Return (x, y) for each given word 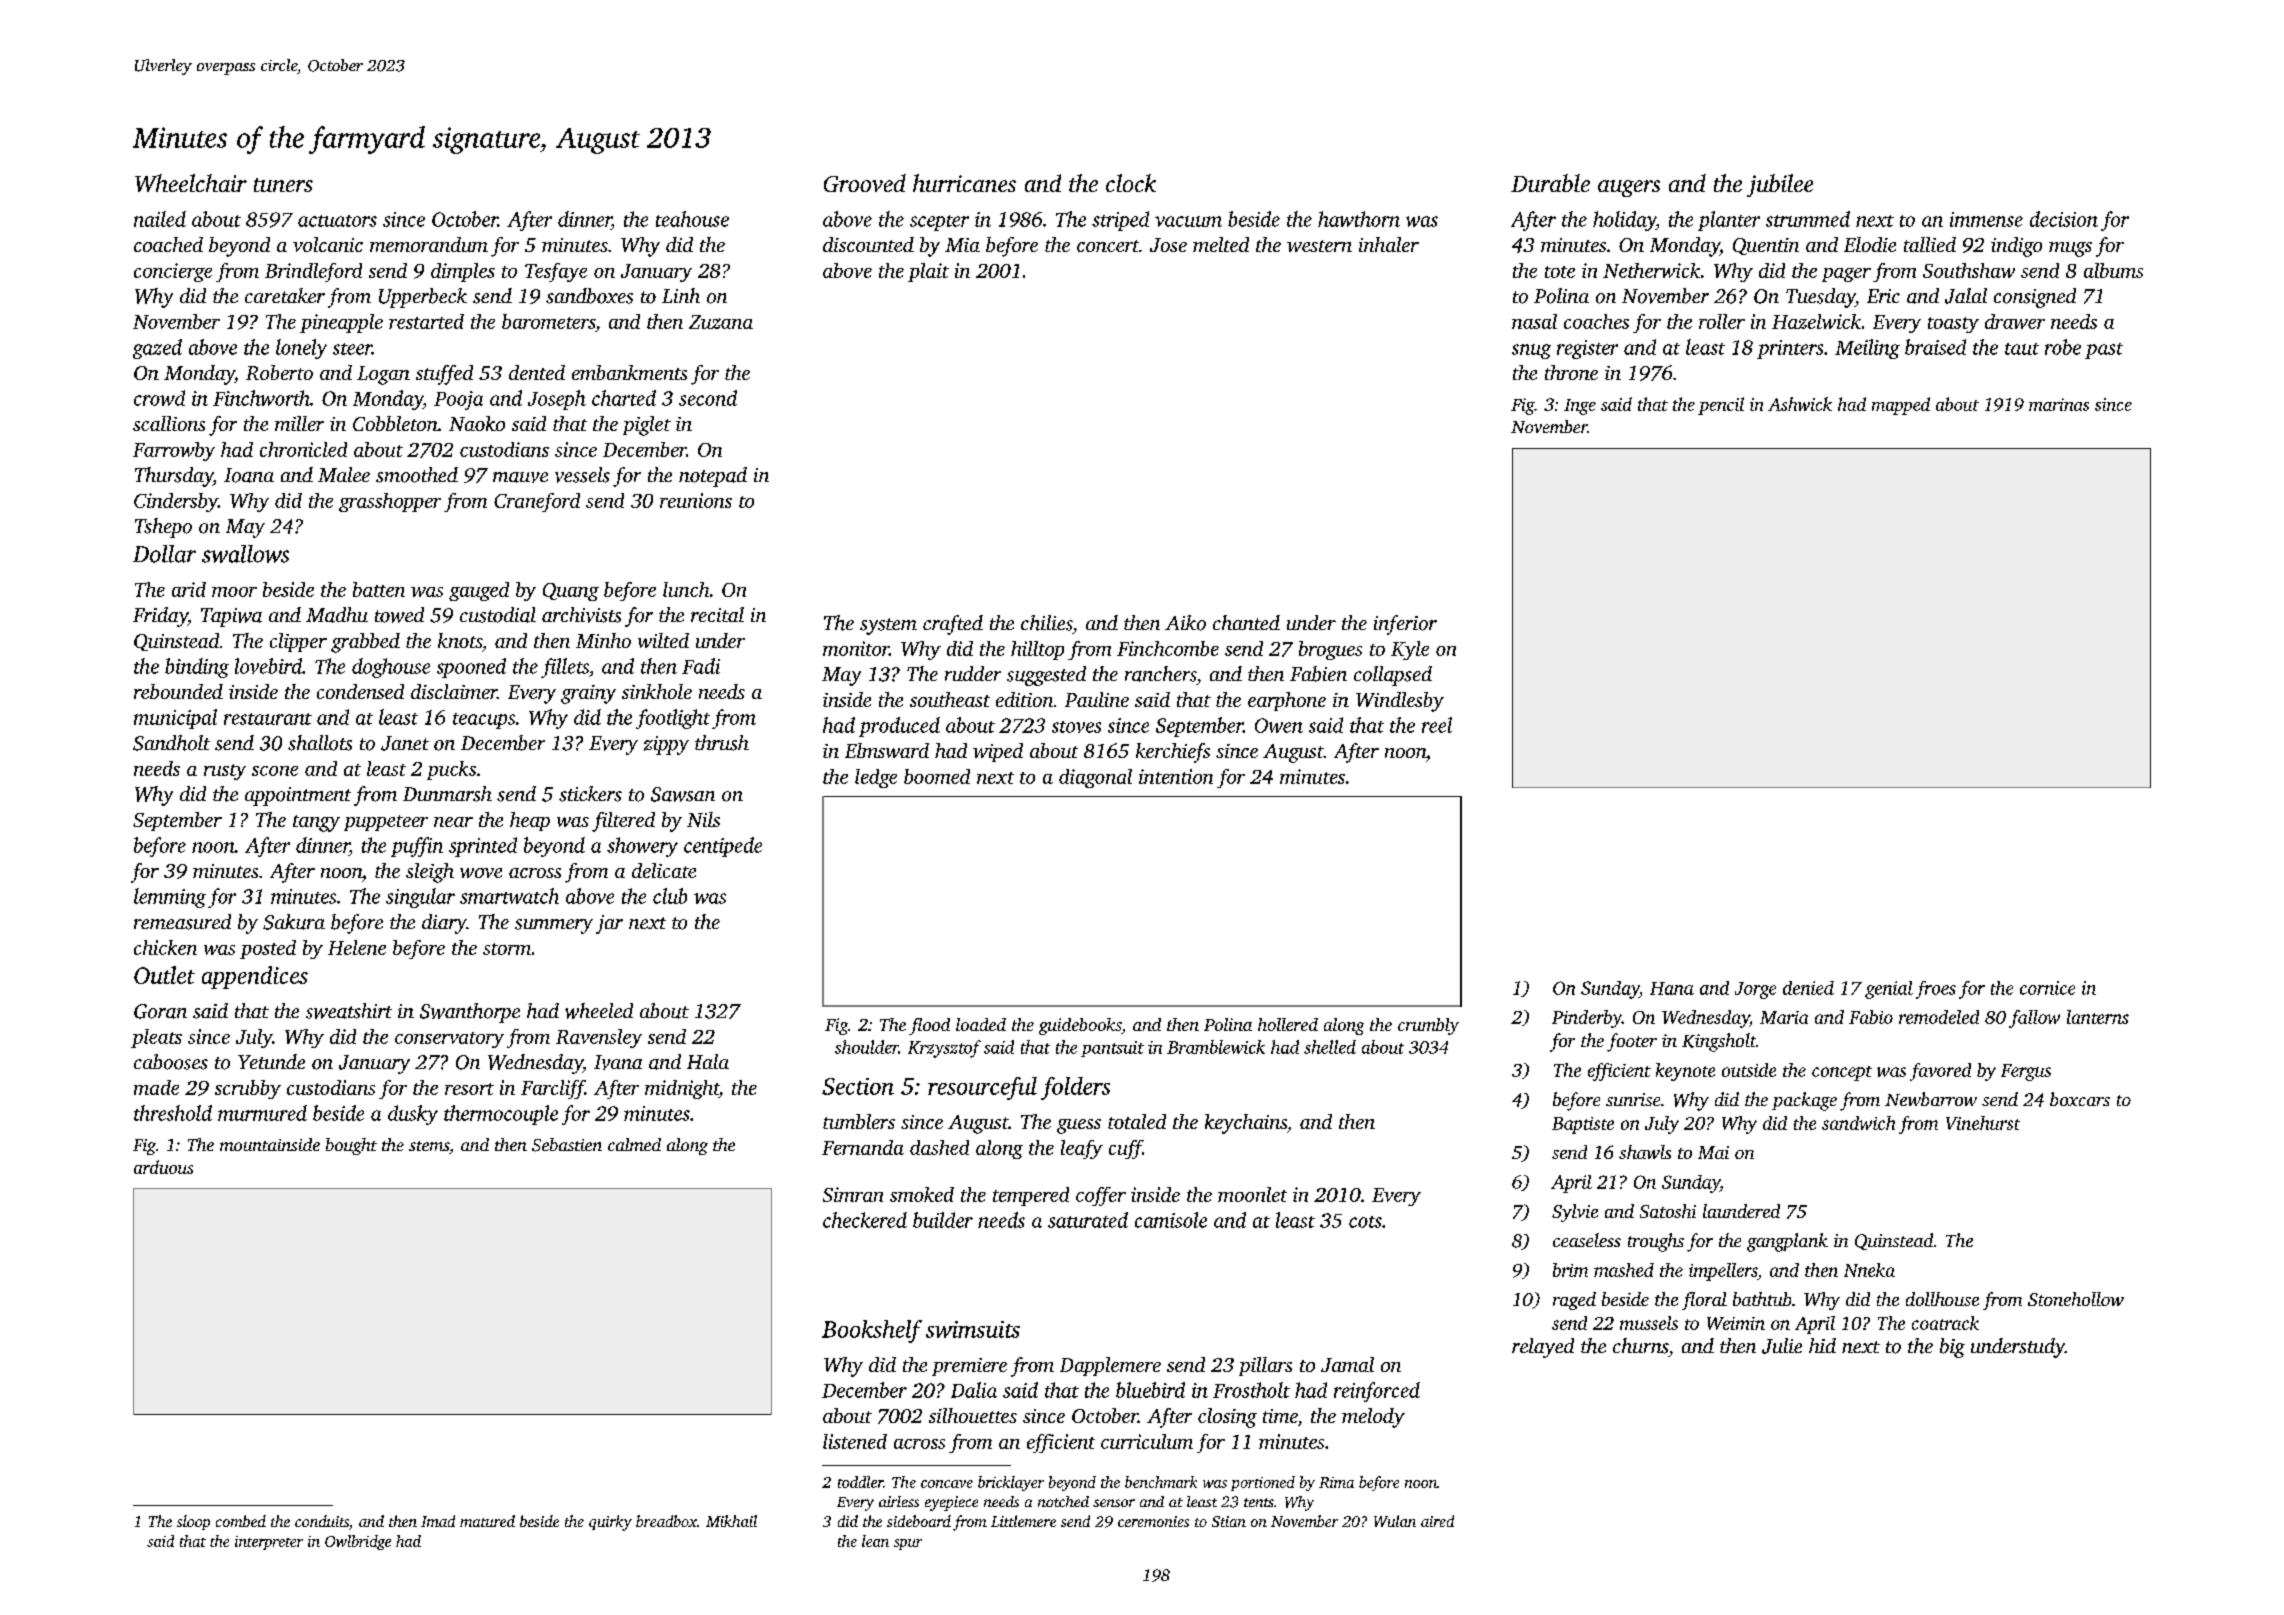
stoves (1076, 727)
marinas (2059, 404)
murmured (262, 1113)
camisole (1171, 1220)
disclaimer (454, 691)
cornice (2047, 988)
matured (487, 1521)
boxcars (2080, 1099)
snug (1531, 351)
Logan (383, 375)
